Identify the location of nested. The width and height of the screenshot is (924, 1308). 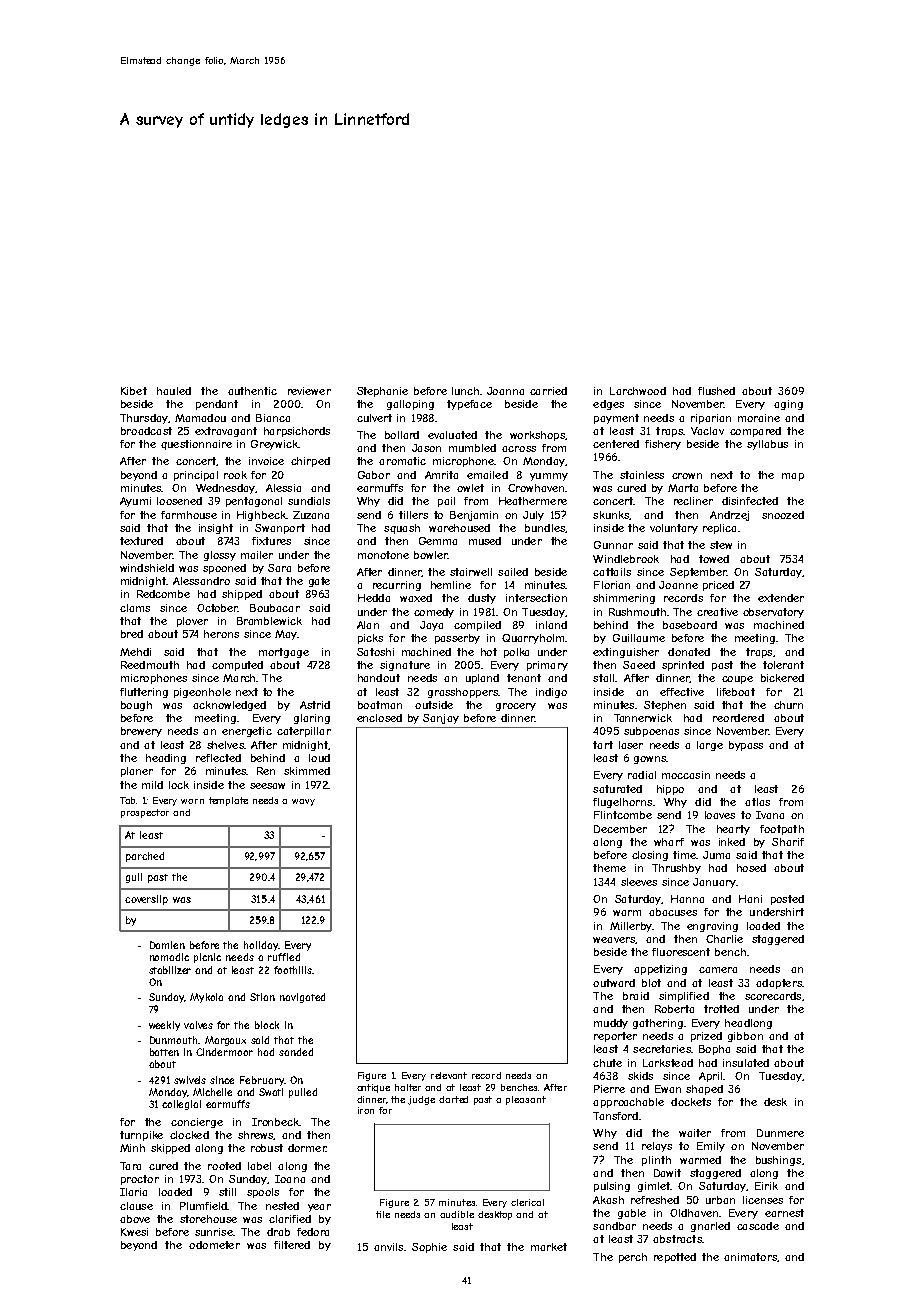
(282, 1206).
